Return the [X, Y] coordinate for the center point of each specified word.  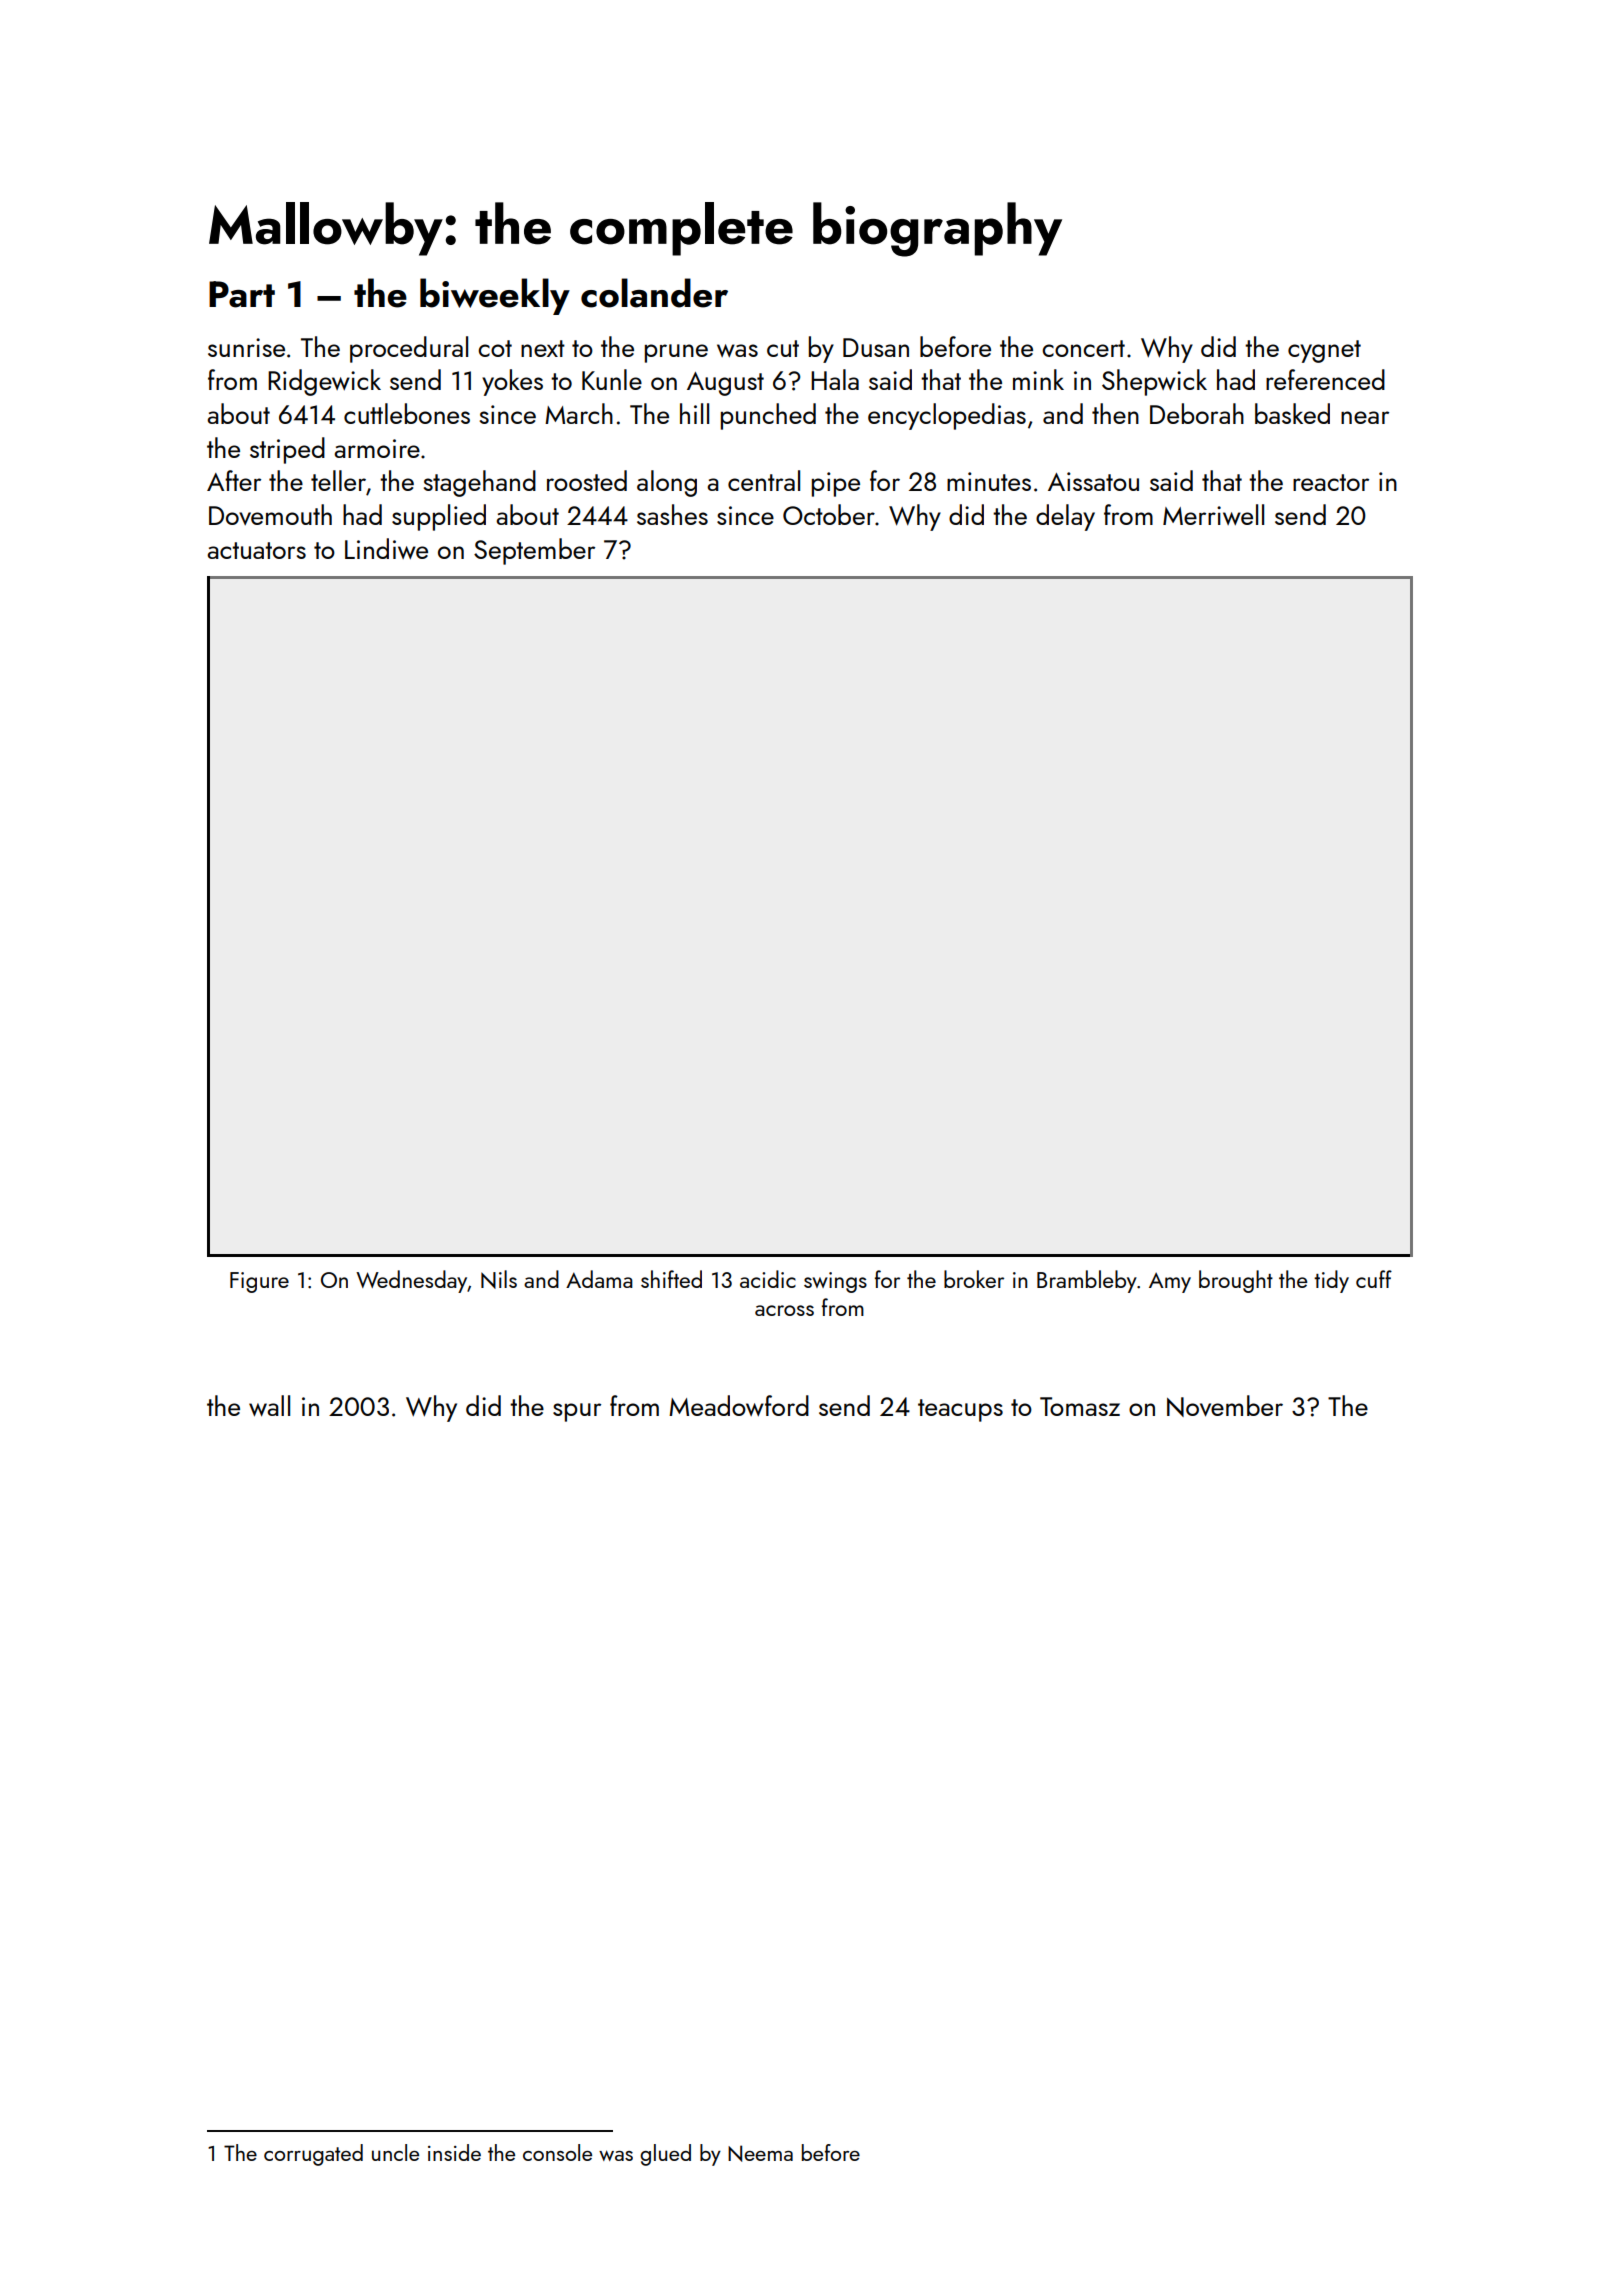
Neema [760, 2153]
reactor [1331, 482]
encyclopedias [947, 416]
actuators [256, 550]
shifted [671, 1279]
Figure [259, 1282]
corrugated [313, 2155]
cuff [1374, 1279]
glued [665, 2155]
